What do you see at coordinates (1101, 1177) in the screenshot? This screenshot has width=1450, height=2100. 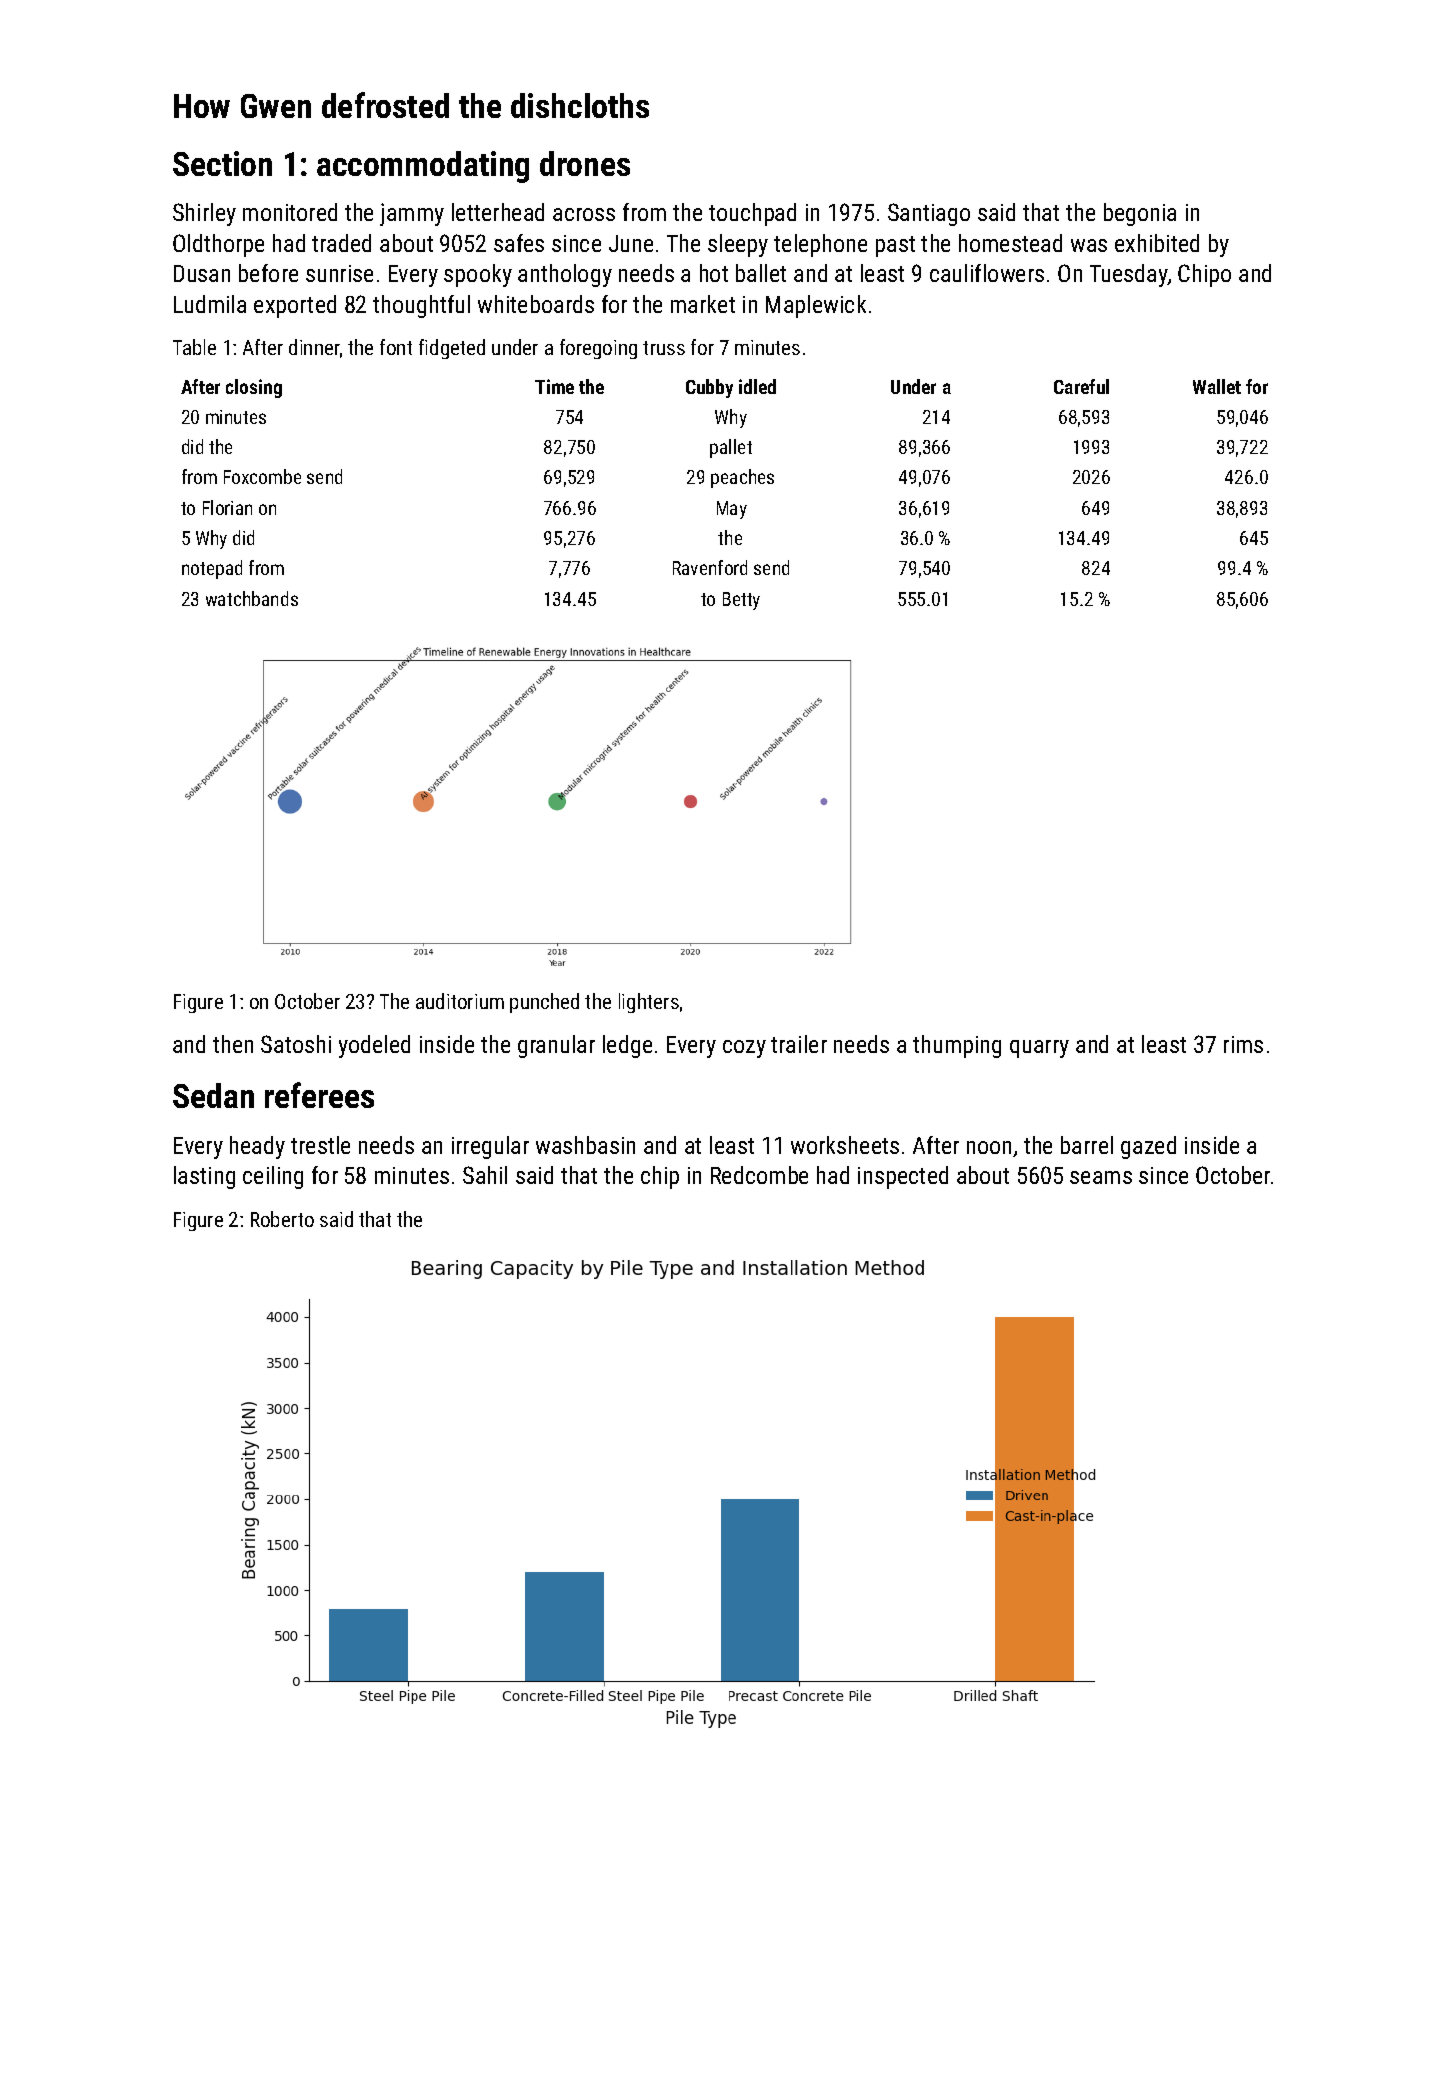 I see `seams` at bounding box center [1101, 1177].
